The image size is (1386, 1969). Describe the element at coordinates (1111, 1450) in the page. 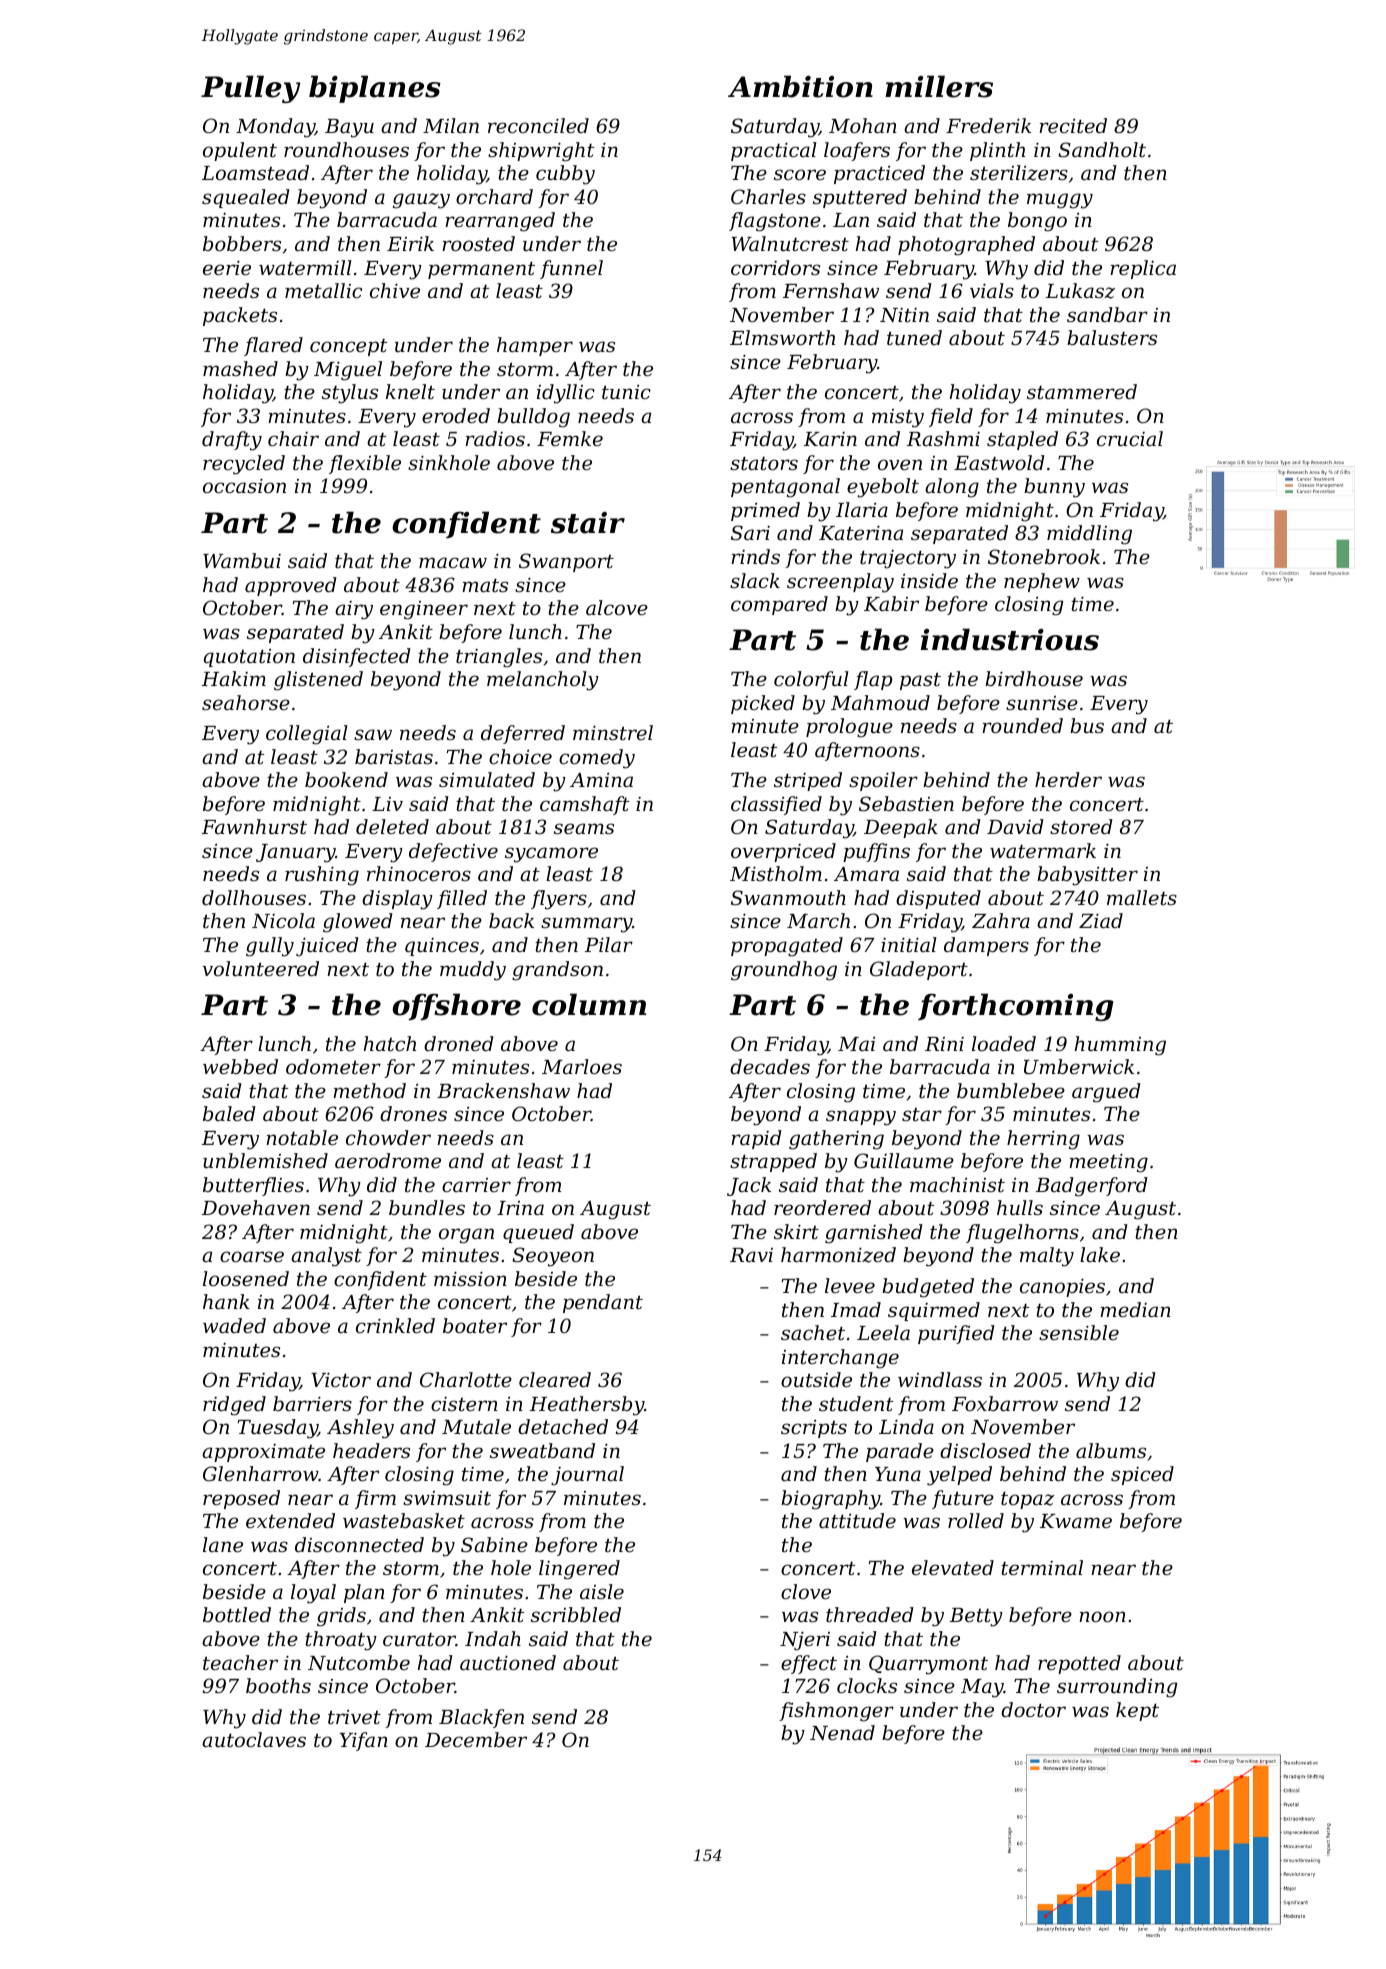

I see `albums` at that location.
